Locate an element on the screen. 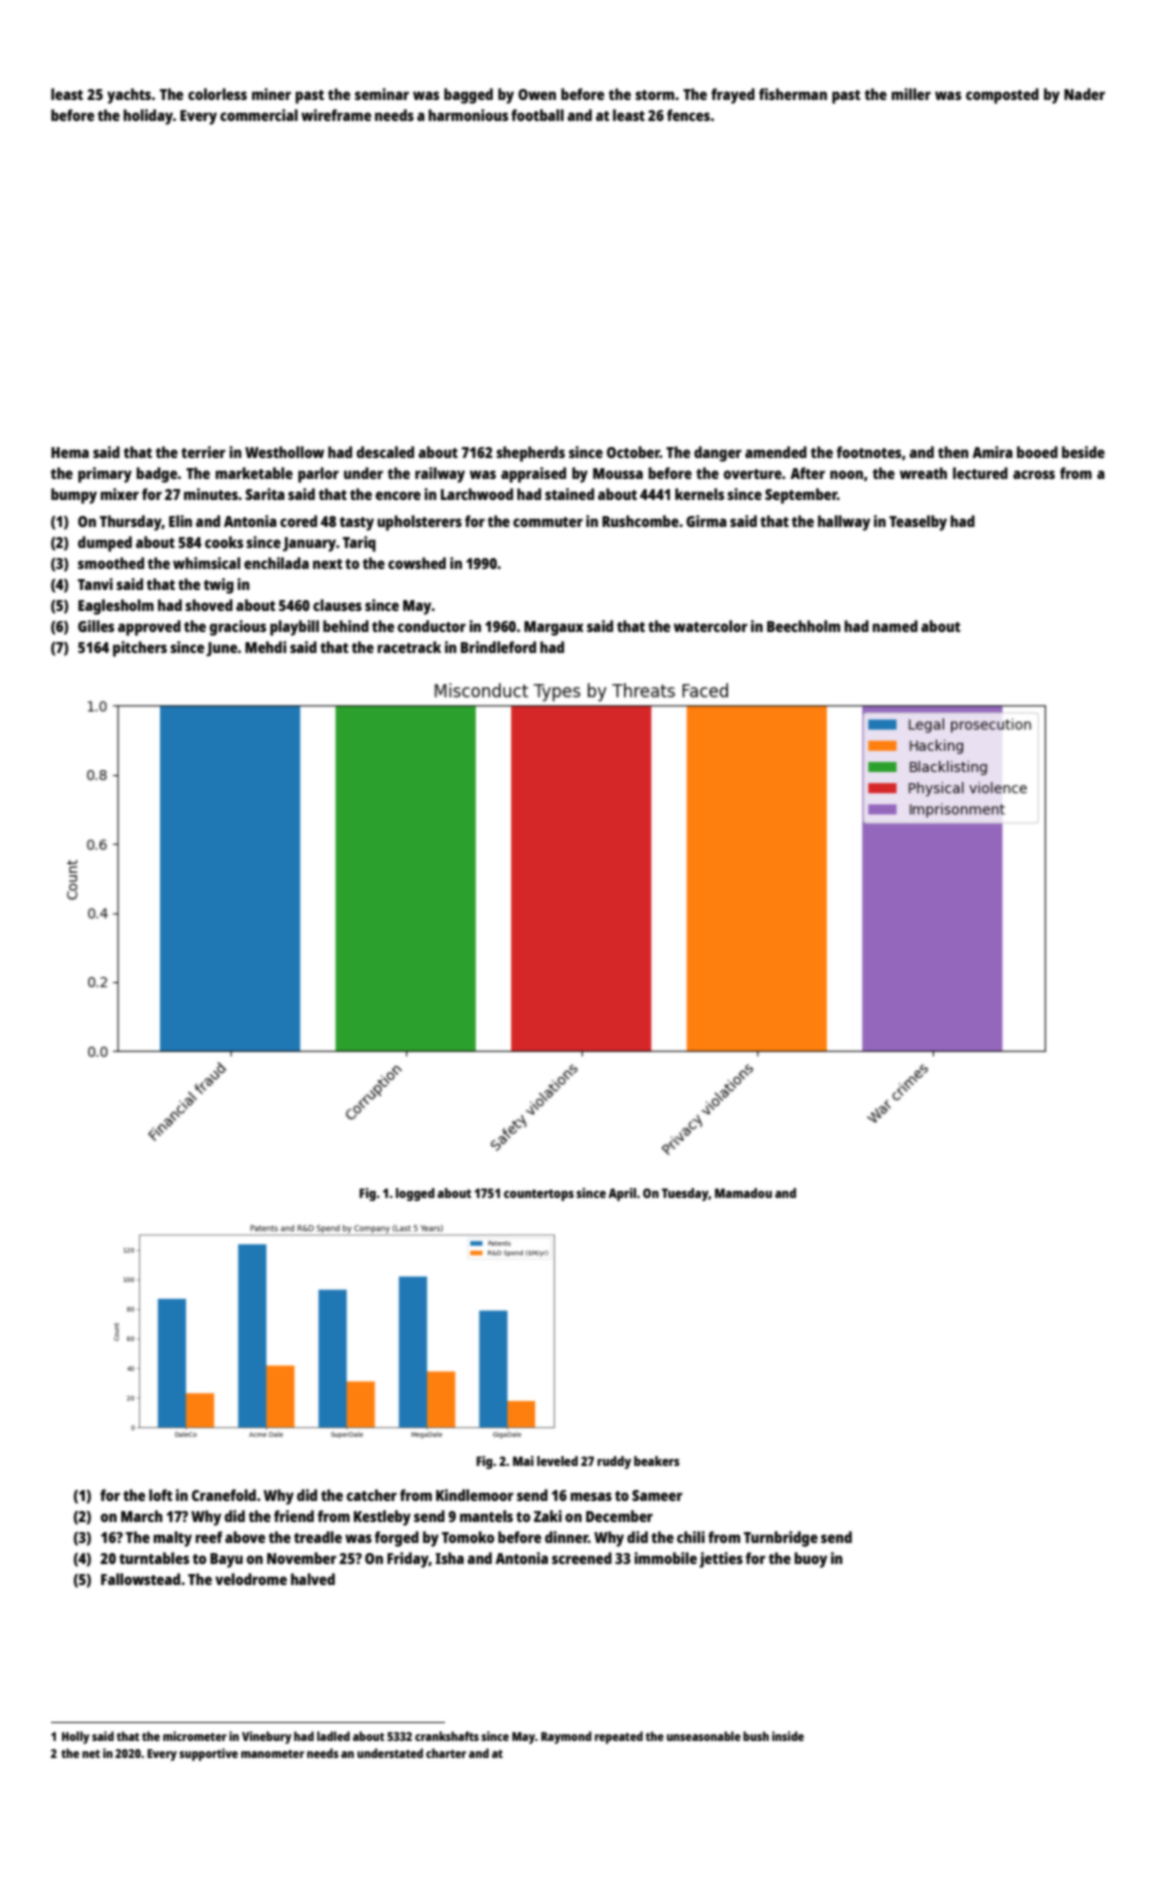  bagged is located at coordinates (468, 96).
